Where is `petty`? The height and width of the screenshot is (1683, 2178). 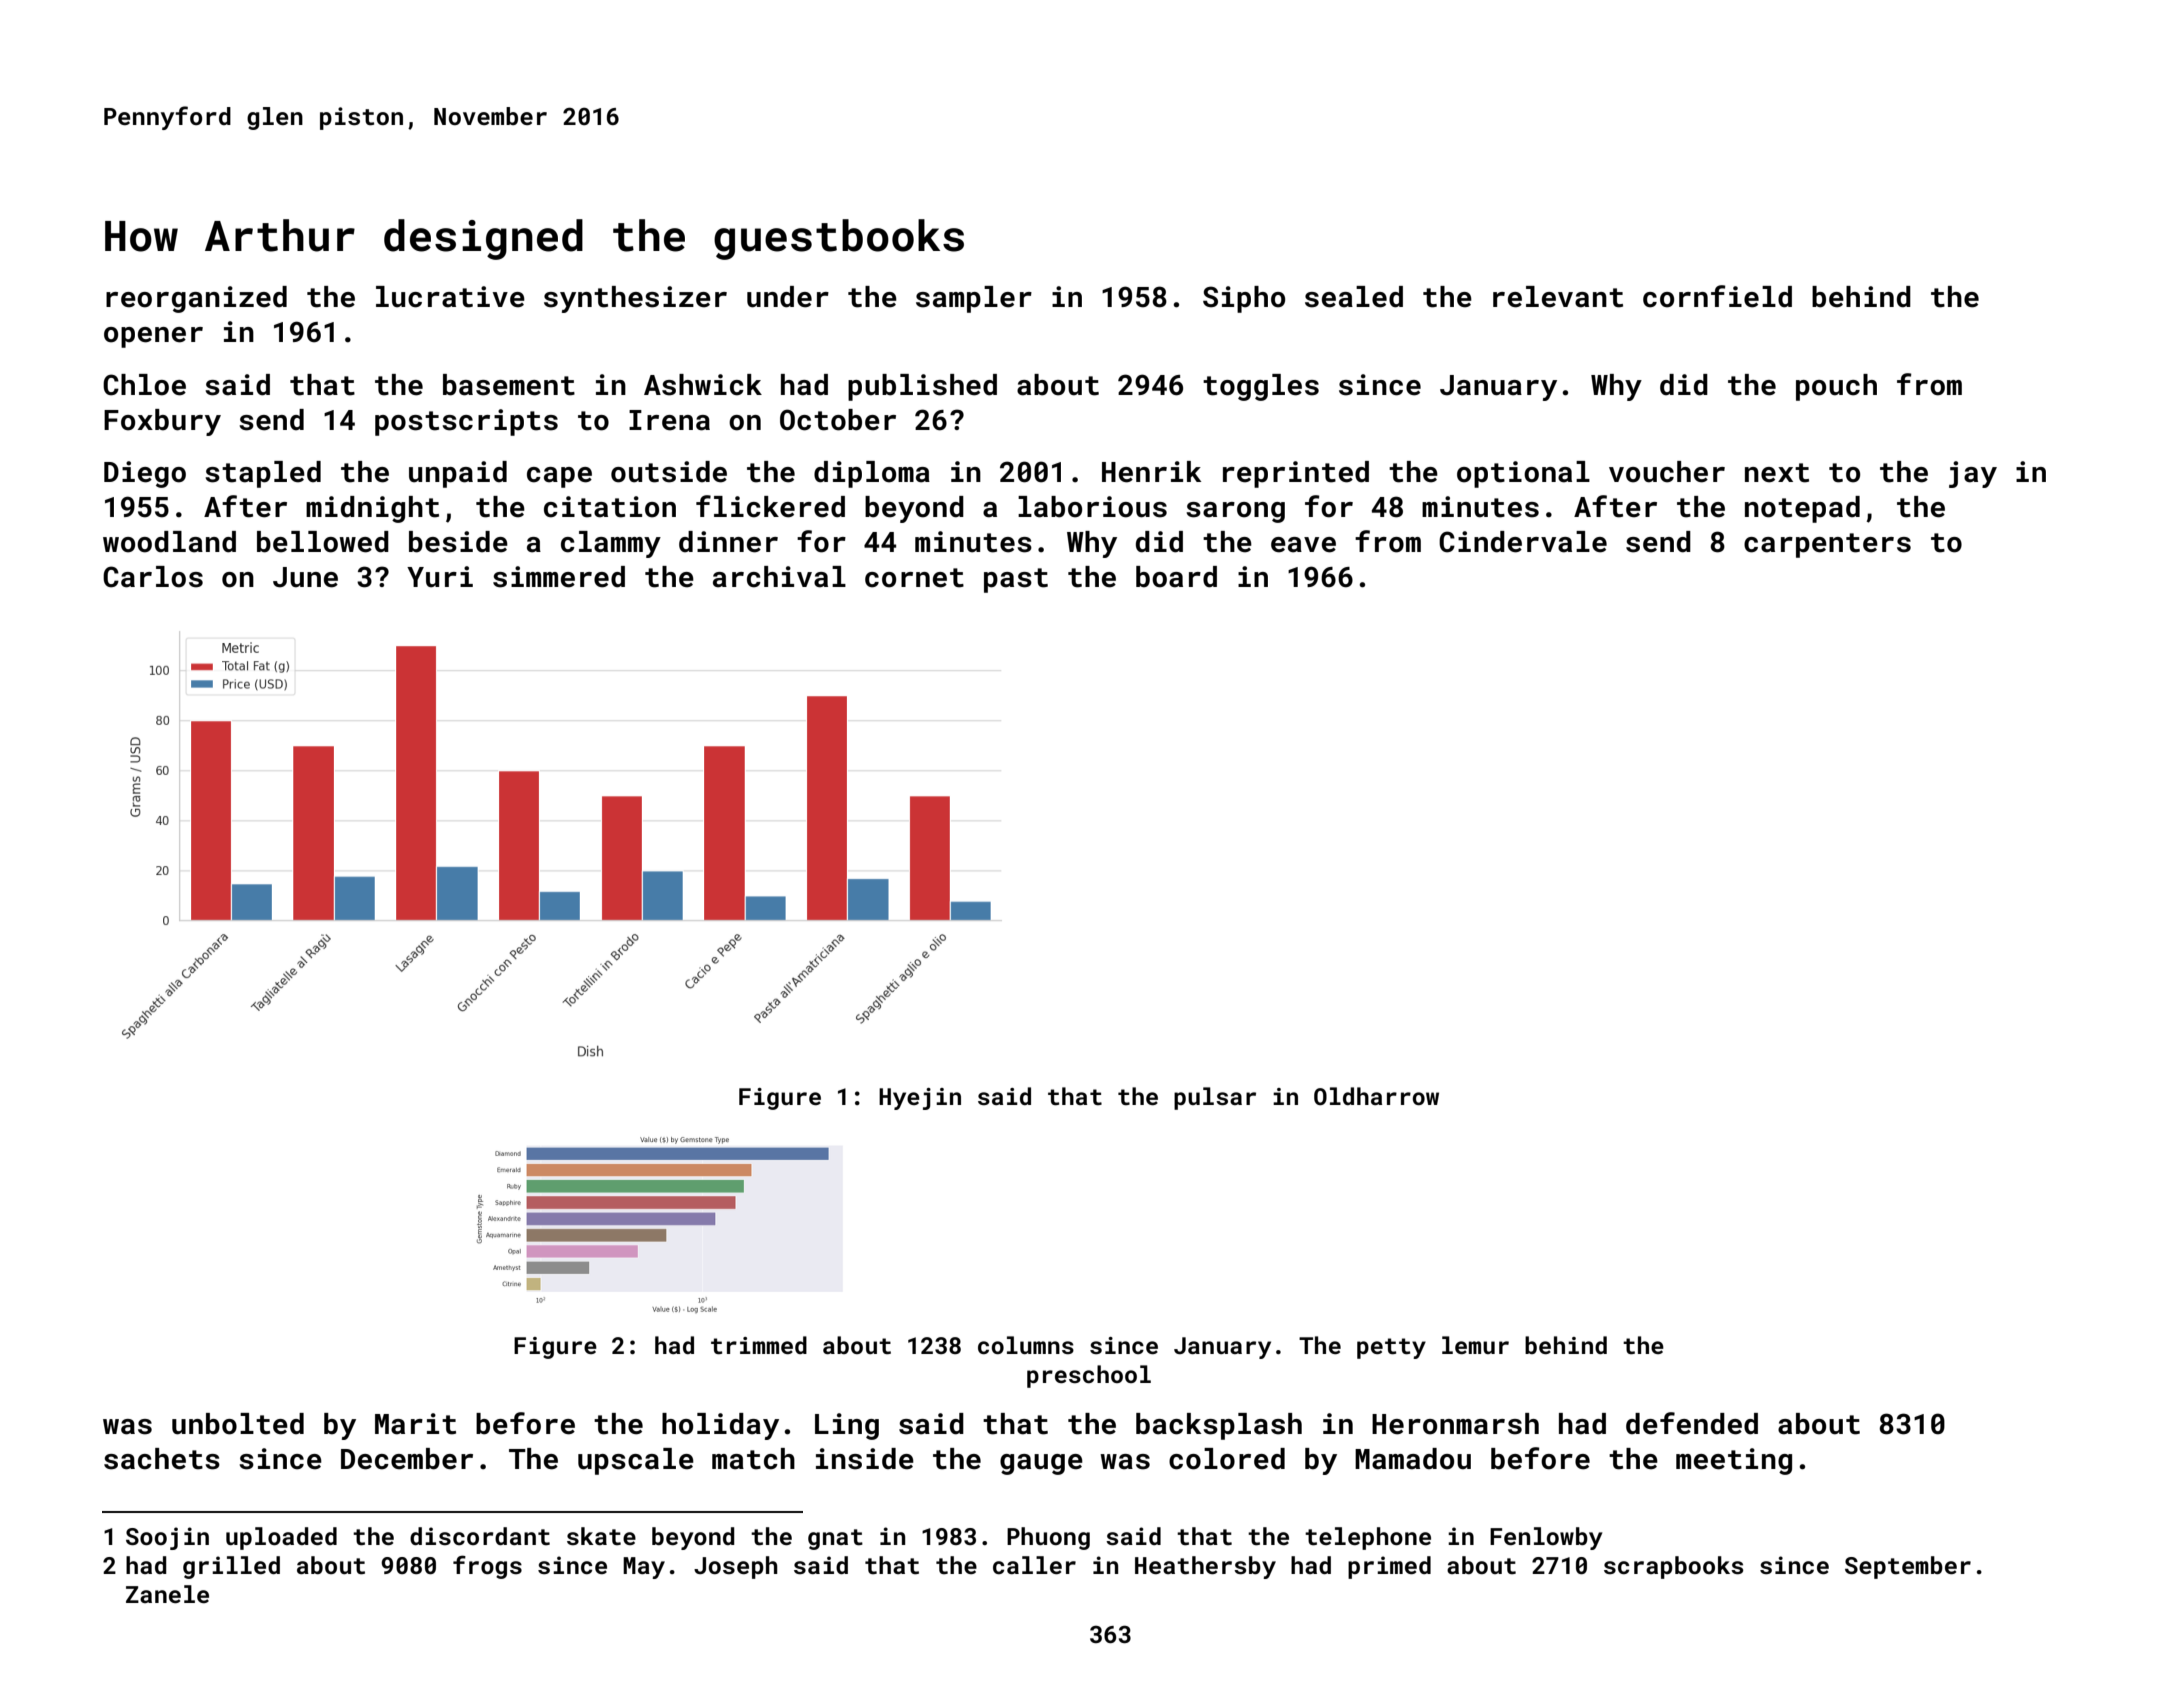 petty is located at coordinates (1391, 1348).
